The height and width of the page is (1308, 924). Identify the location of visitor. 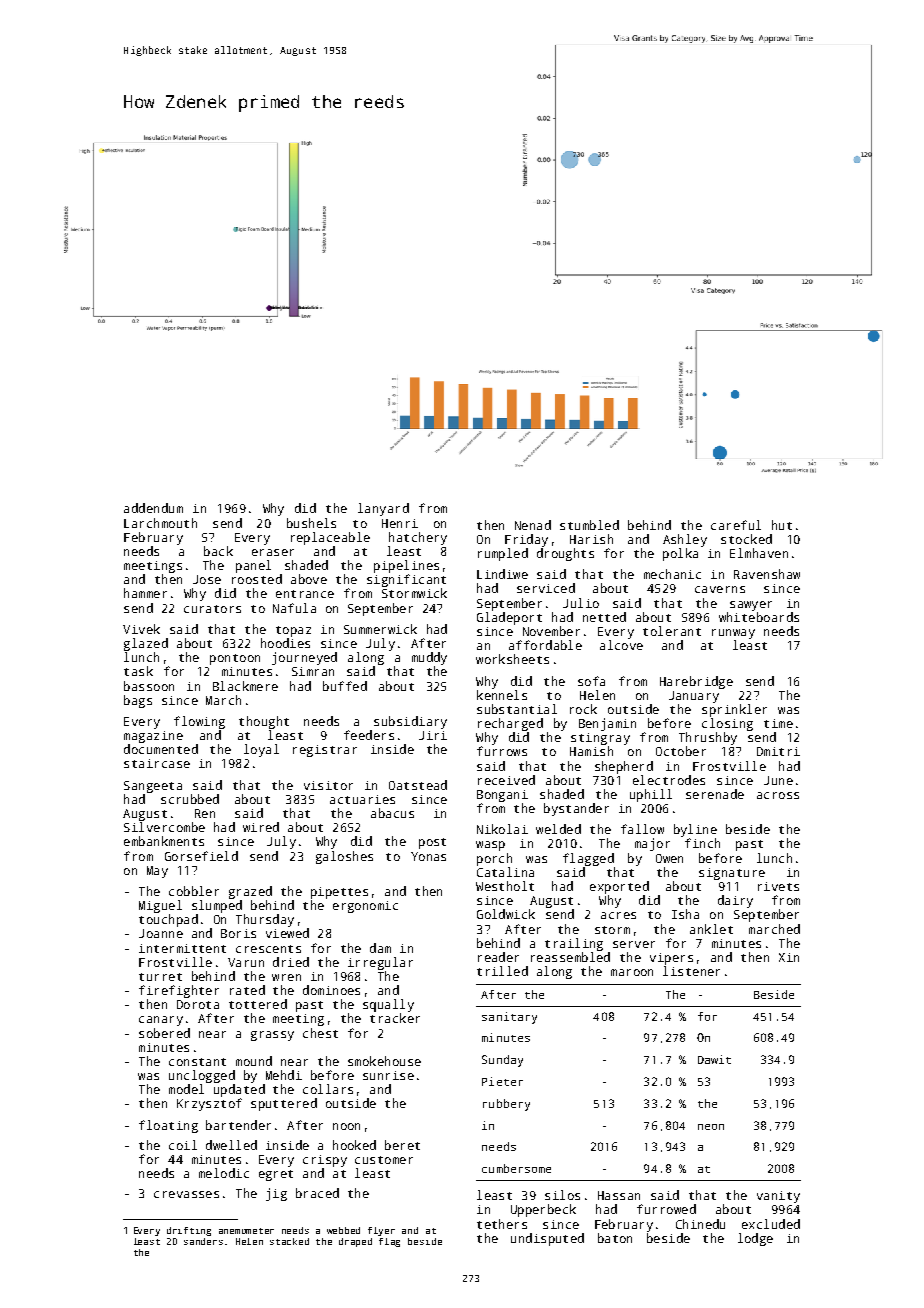
(328, 785).
